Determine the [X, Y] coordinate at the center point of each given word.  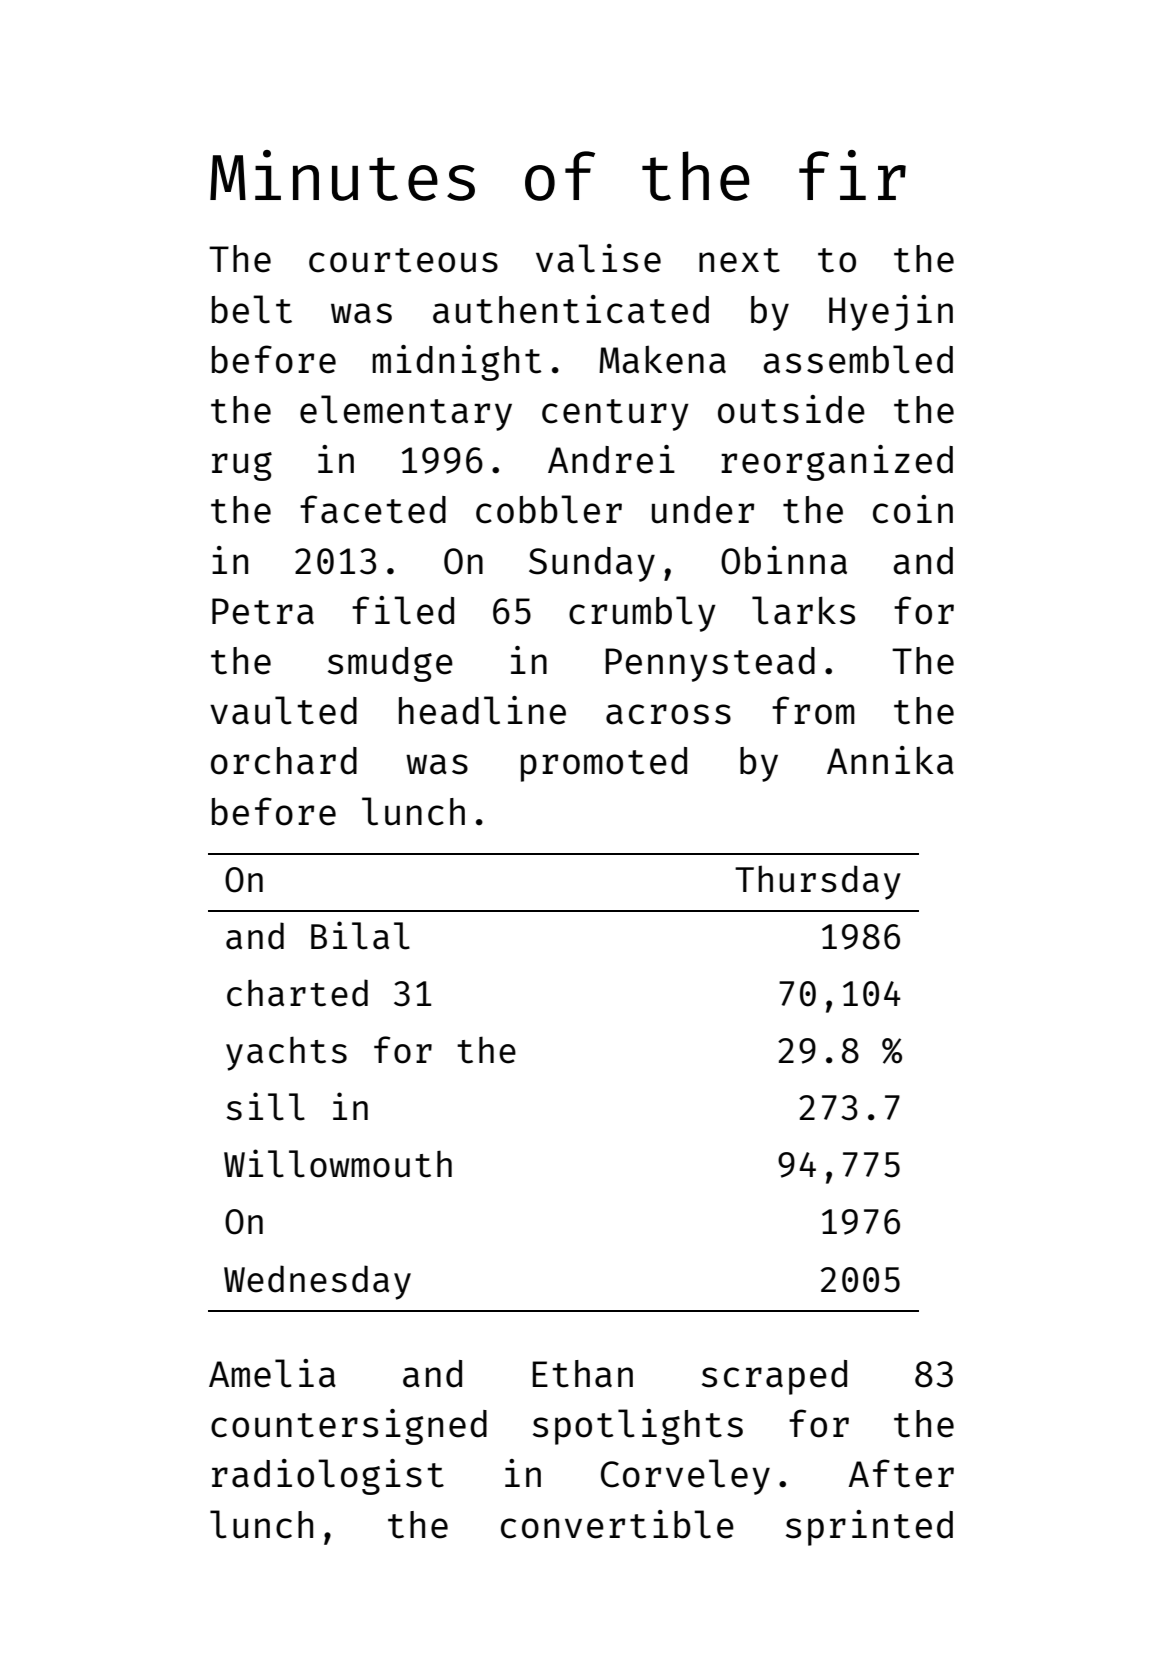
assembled [858, 359]
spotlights [638, 1427]
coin [913, 509]
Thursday [818, 882]
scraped [774, 1377]
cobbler [549, 509]
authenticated [571, 309]
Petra [263, 611]
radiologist [328, 1477]
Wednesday [317, 1282]
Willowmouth [338, 1163]
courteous [403, 260]
